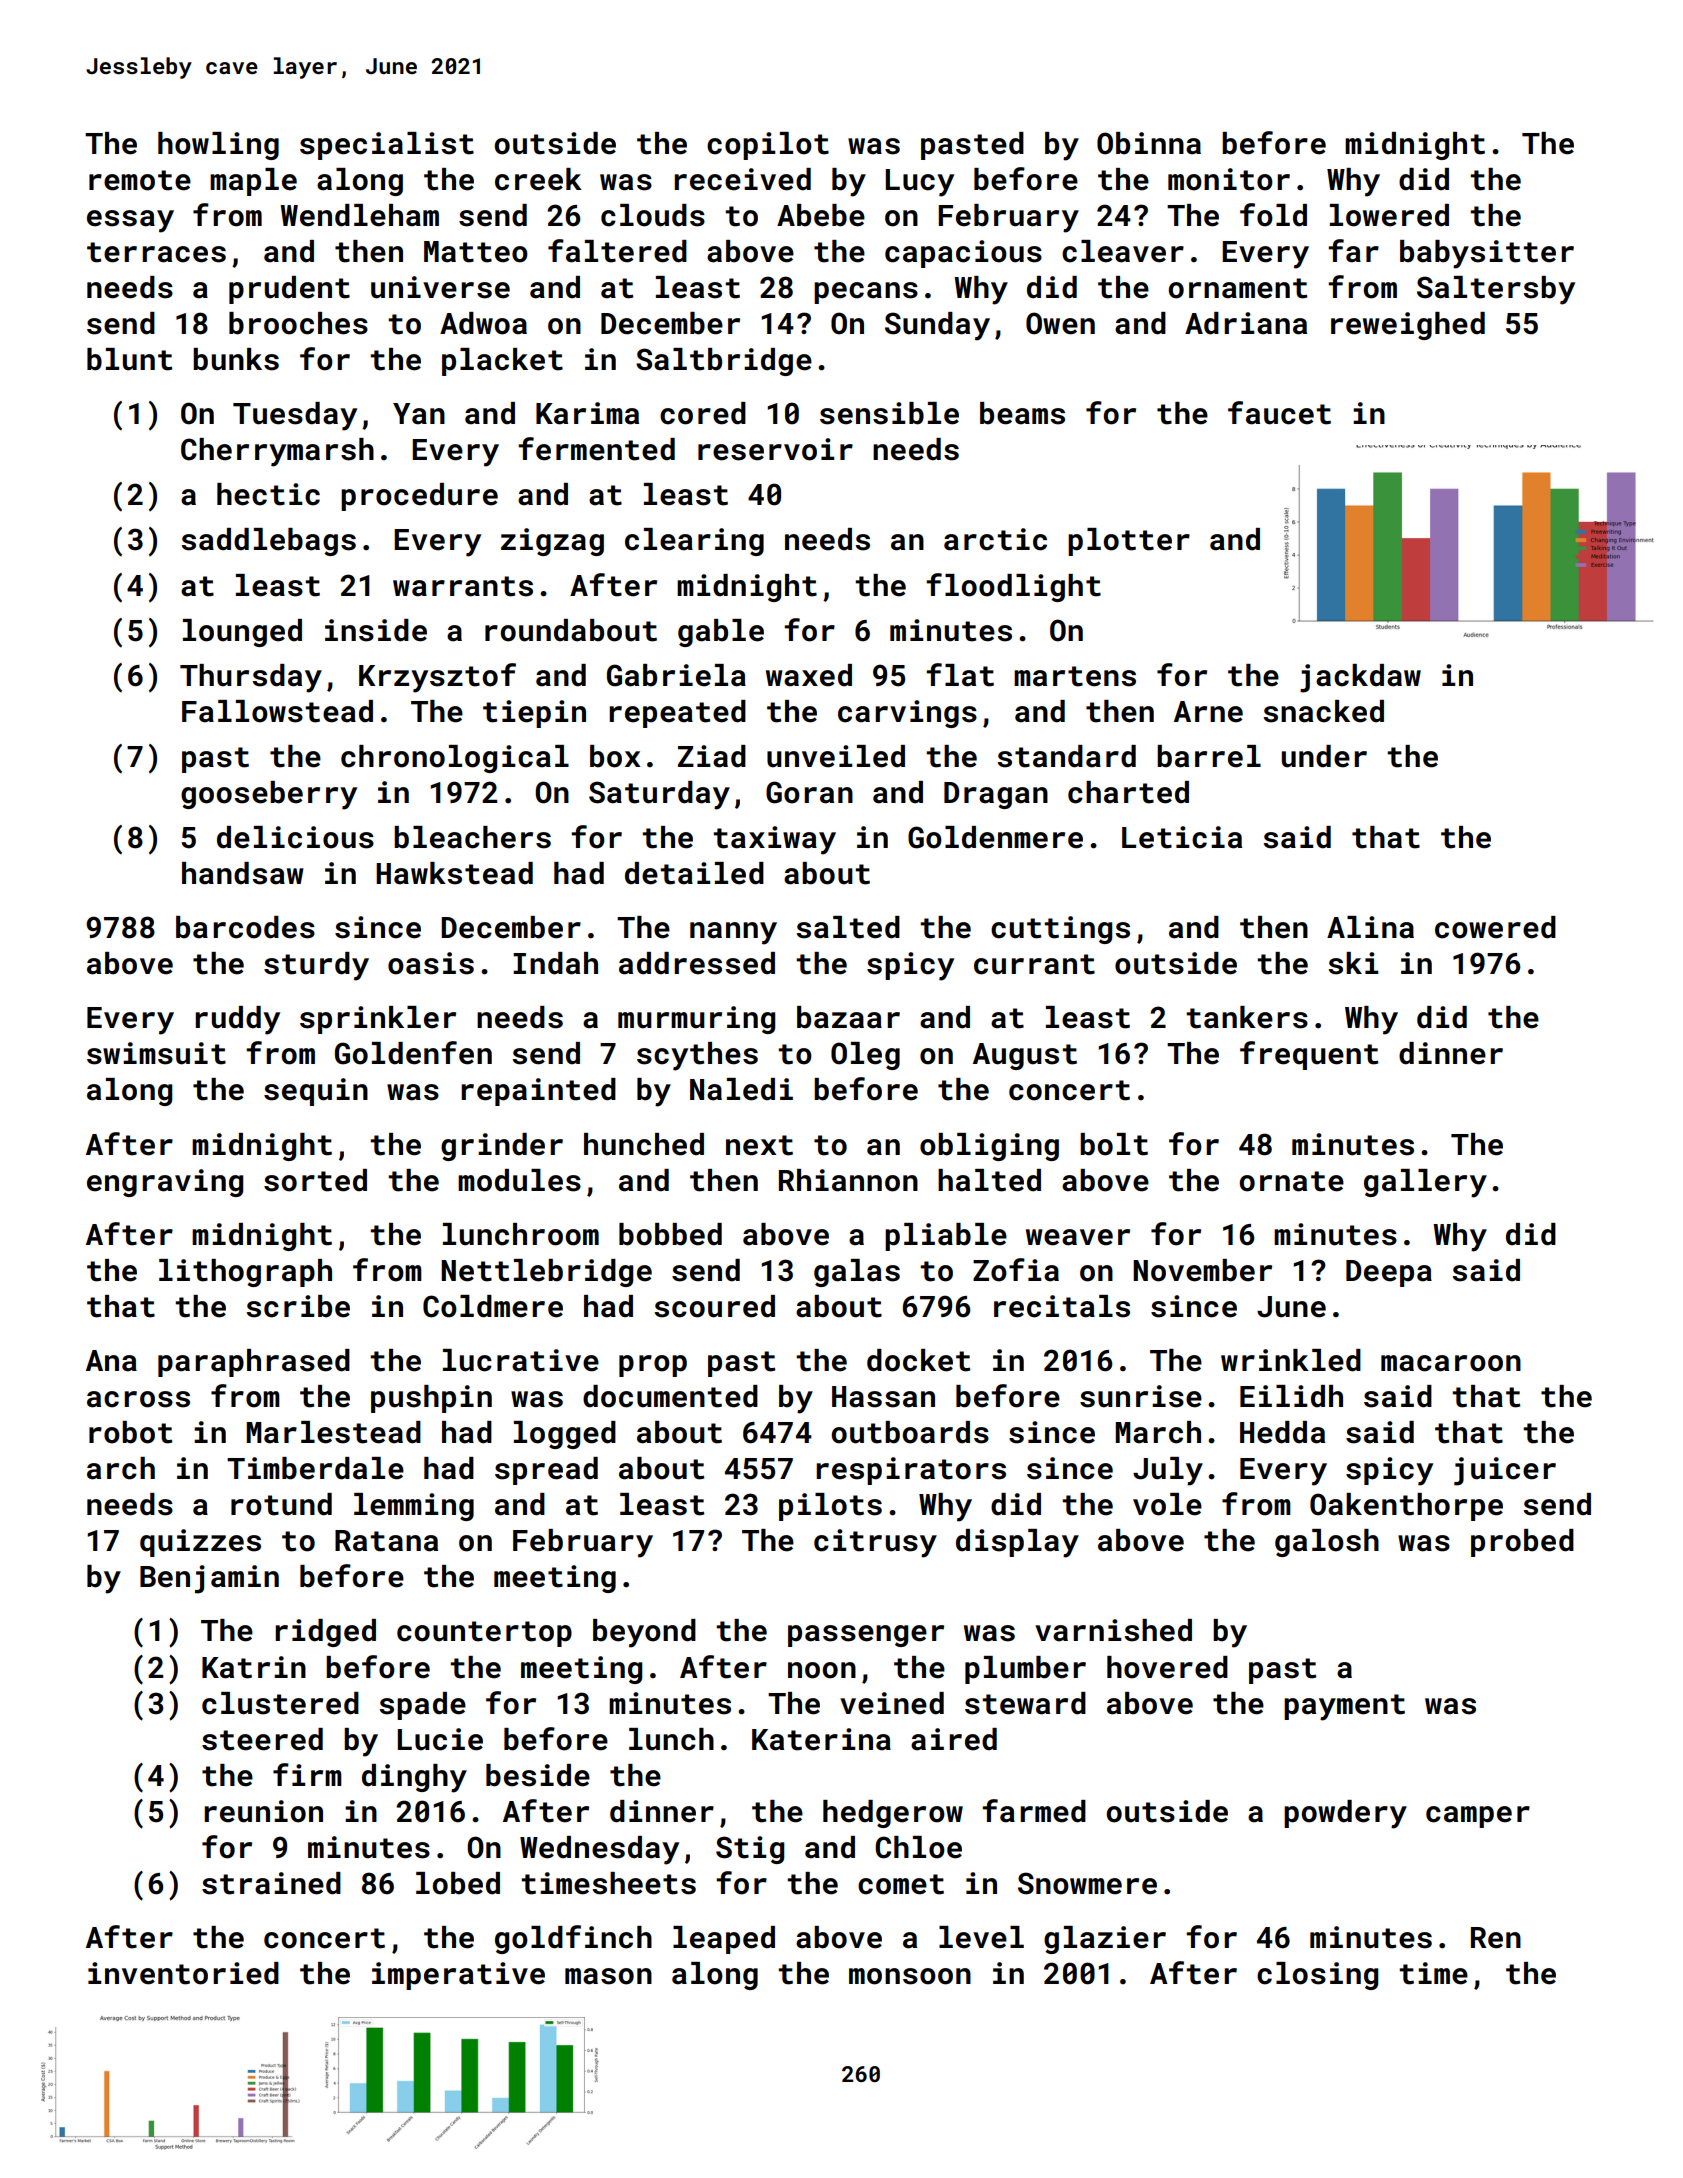 The width and height of the image is (1683, 2178). I want to click on swimsuit, so click(156, 1053).
